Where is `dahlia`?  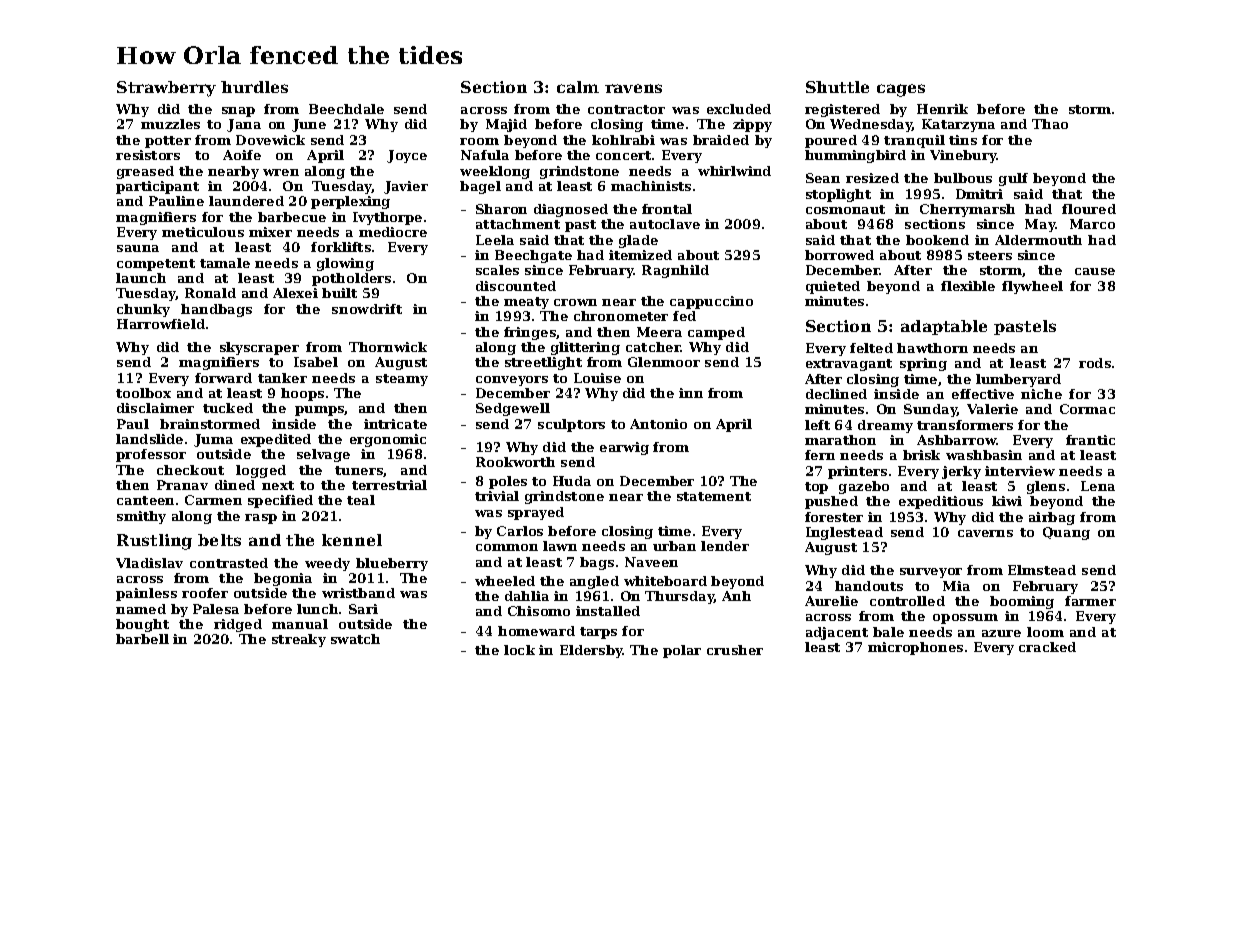 dahlia is located at coordinates (527, 596).
